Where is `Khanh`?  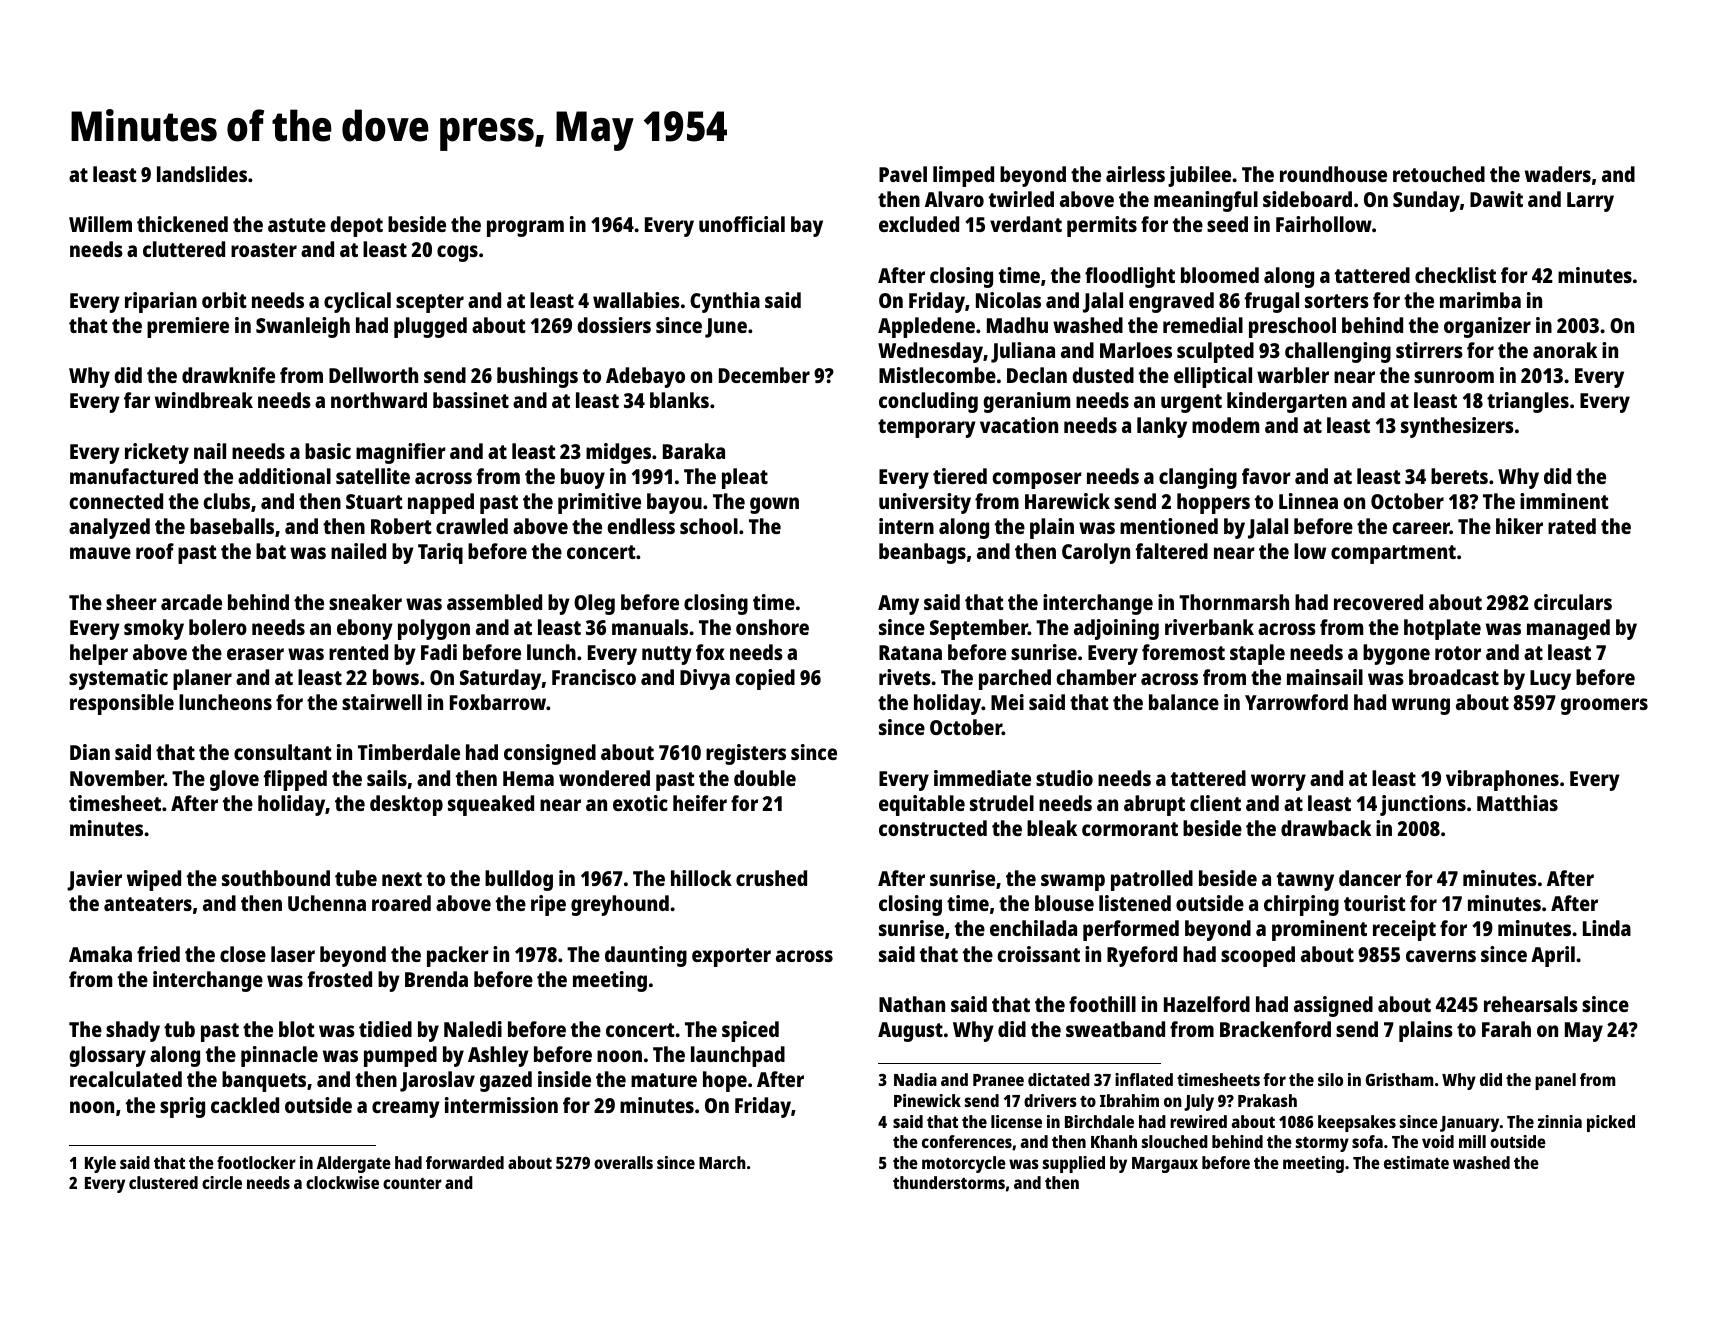
Khanh is located at coordinates (1114, 1141).
